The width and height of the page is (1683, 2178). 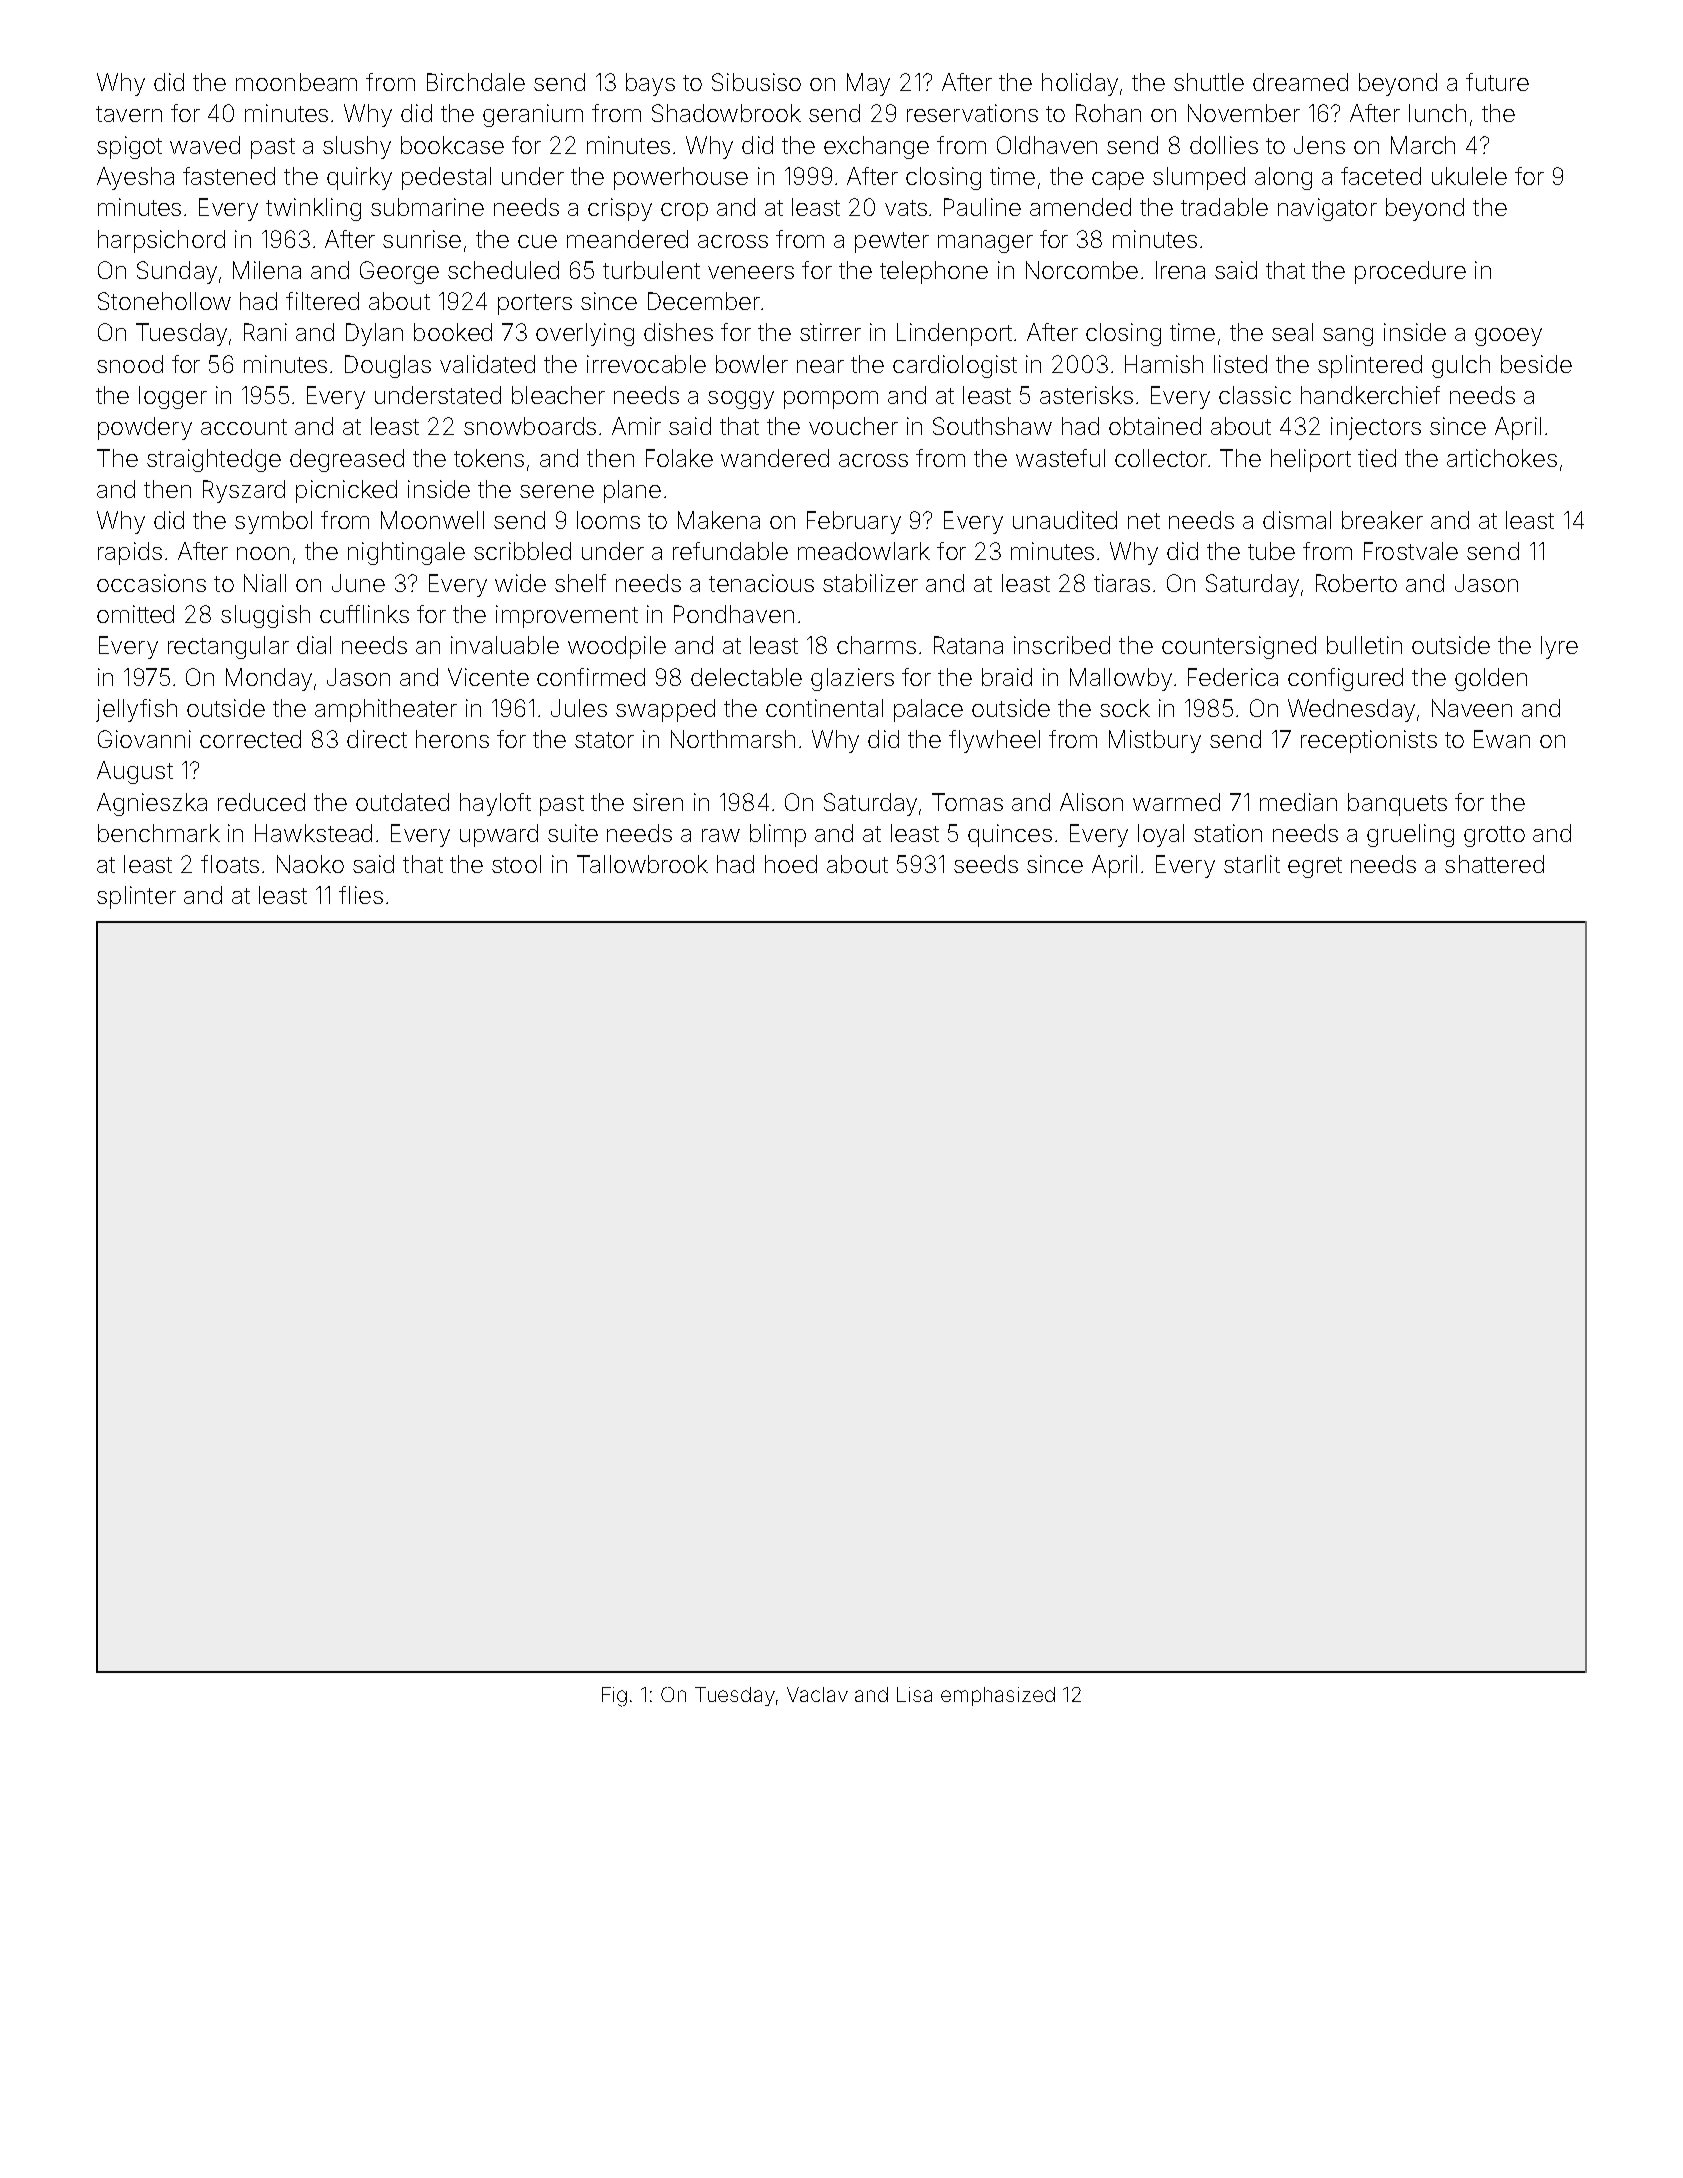 I want to click on holiday, so click(x=1080, y=84).
